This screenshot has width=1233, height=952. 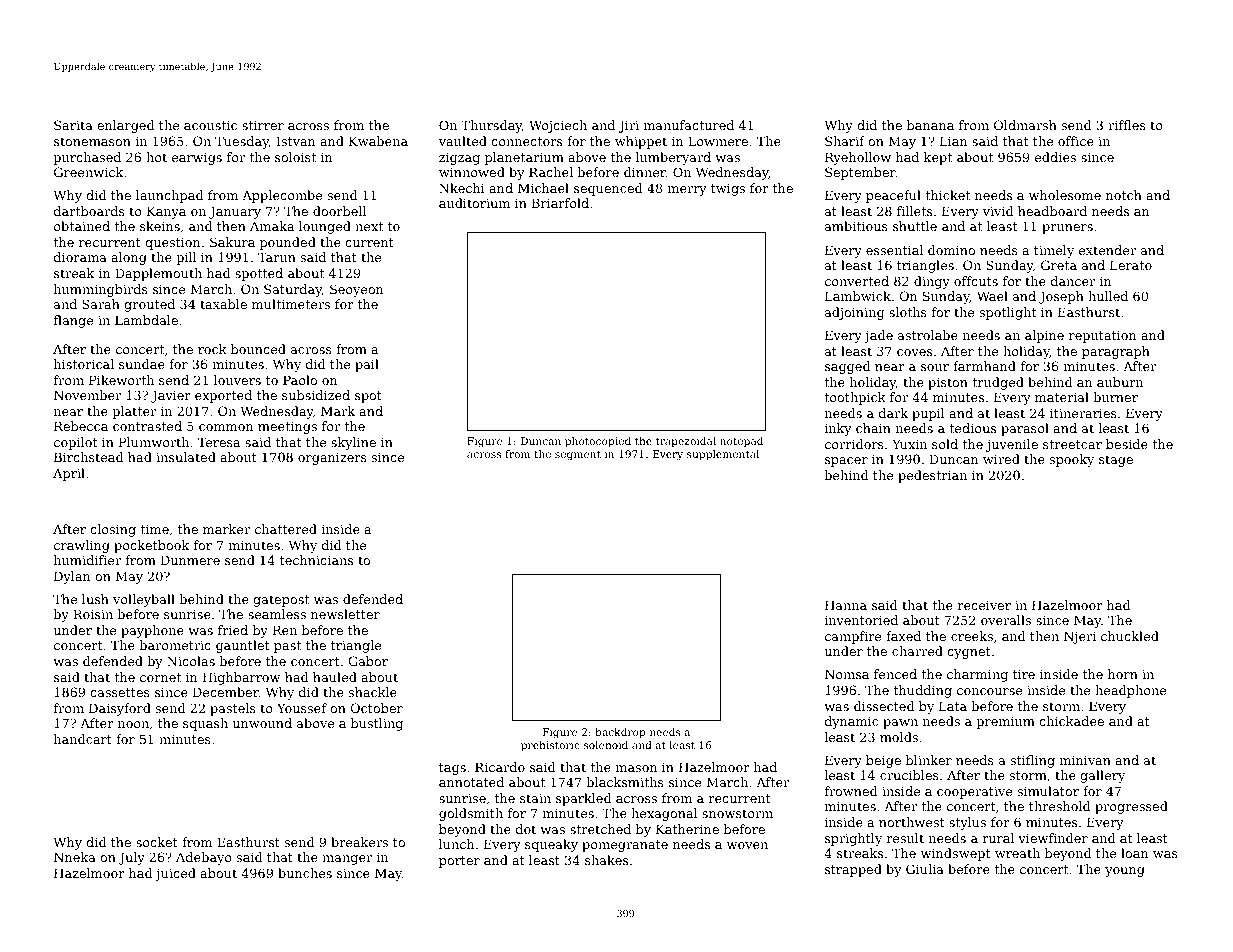 What do you see at coordinates (305, 873) in the screenshot?
I see `bunches` at bounding box center [305, 873].
